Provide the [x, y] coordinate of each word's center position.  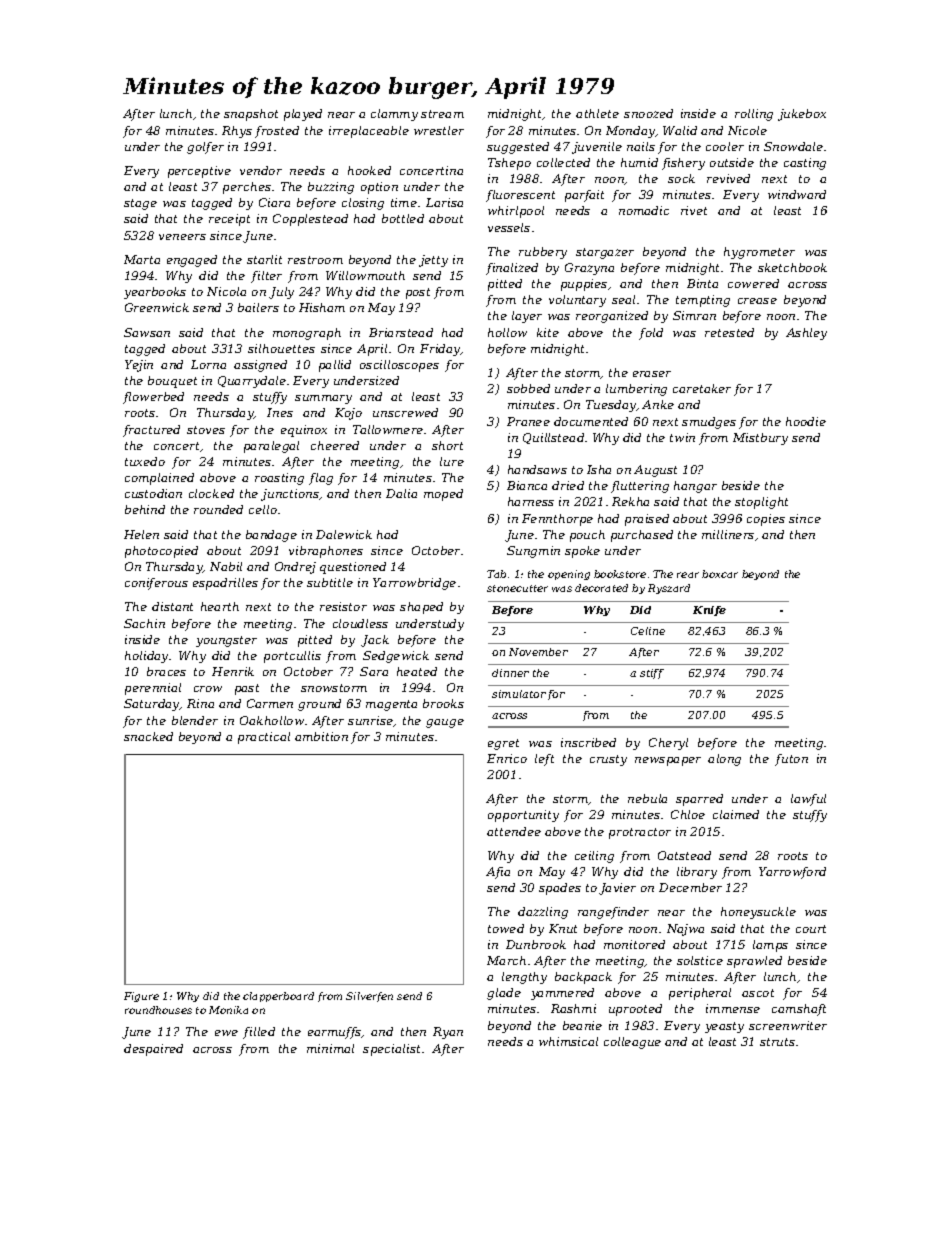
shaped [421, 608]
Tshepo [509, 164]
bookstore [620, 574]
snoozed [648, 113]
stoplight [761, 503]
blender [195, 720]
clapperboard [278, 997]
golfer [205, 148]
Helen [141, 534]
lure [452, 461]
